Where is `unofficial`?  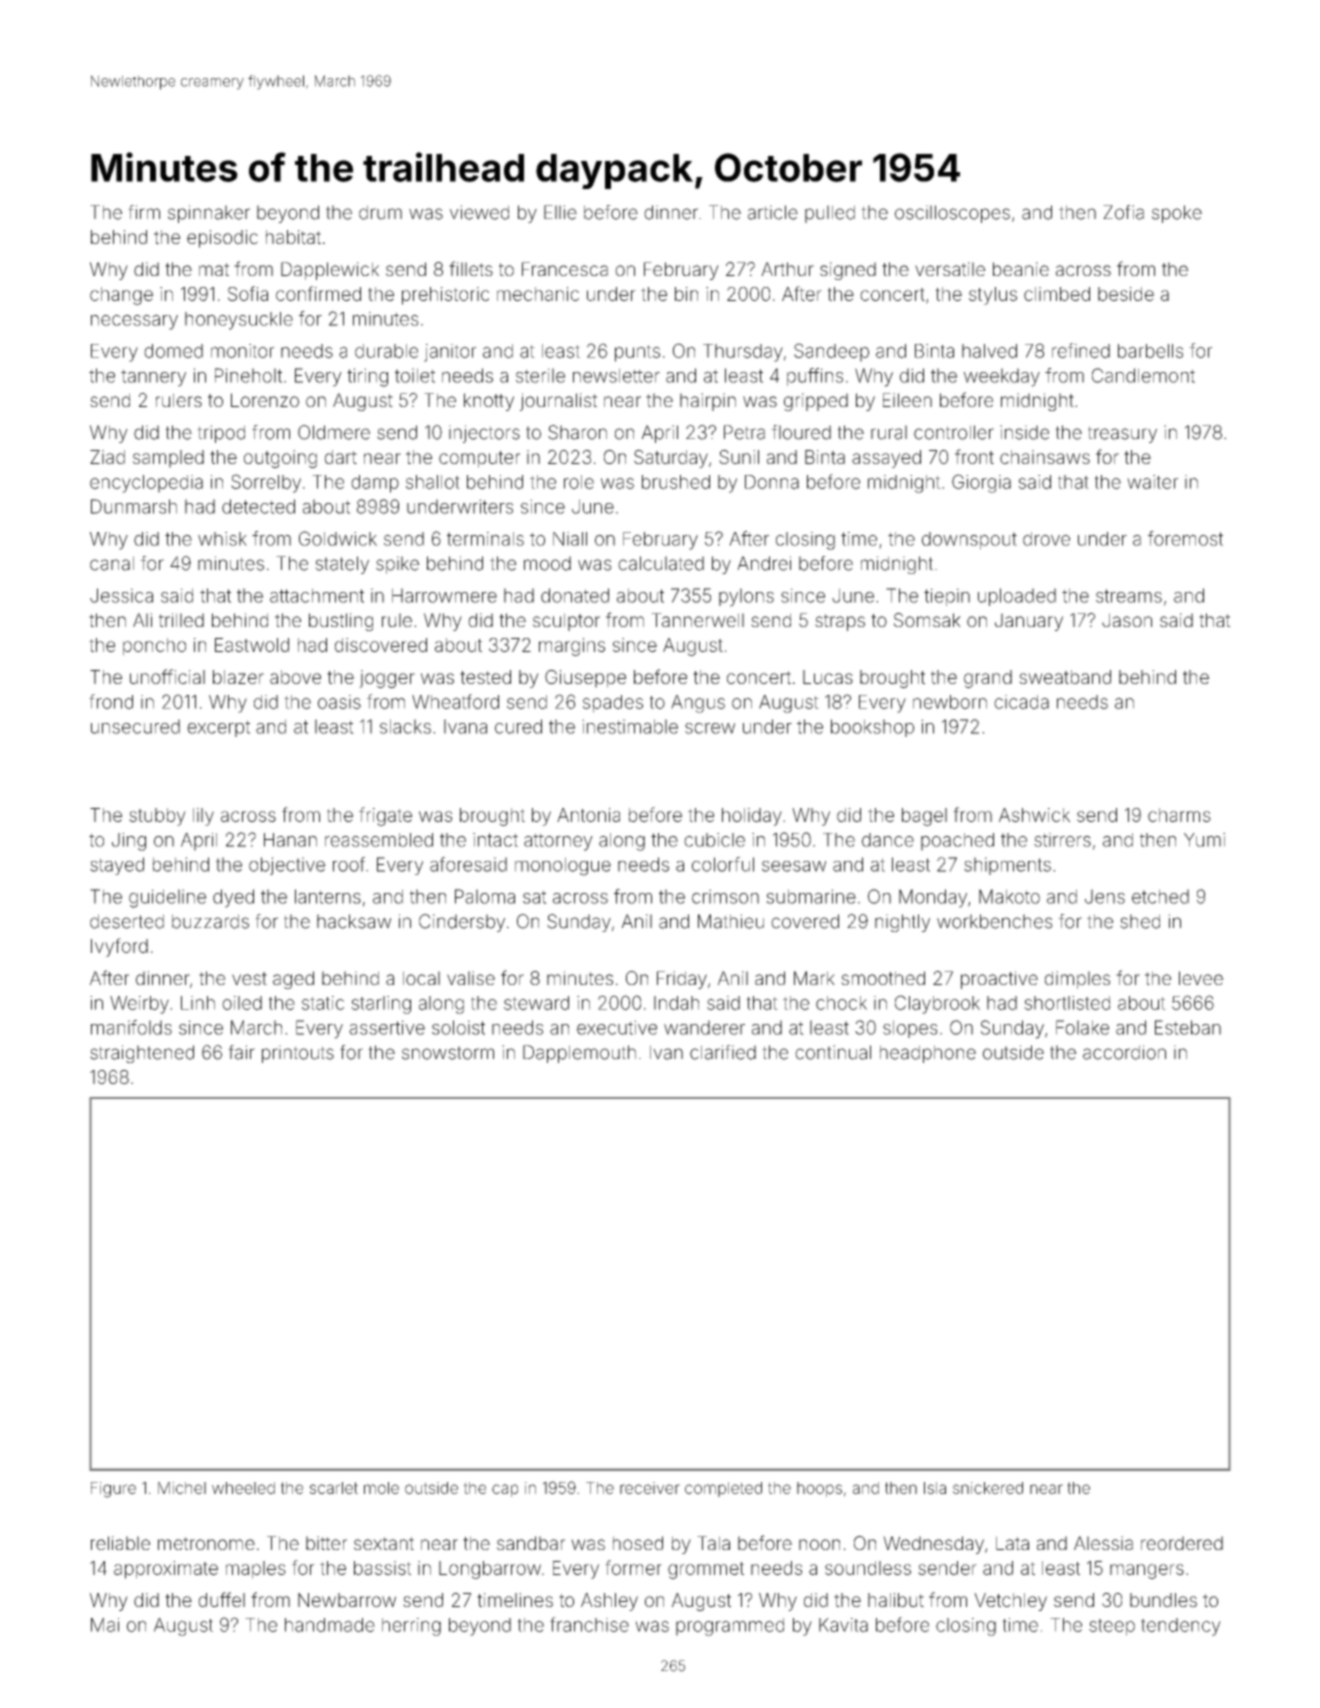
unofficial is located at coordinates (167, 676).
